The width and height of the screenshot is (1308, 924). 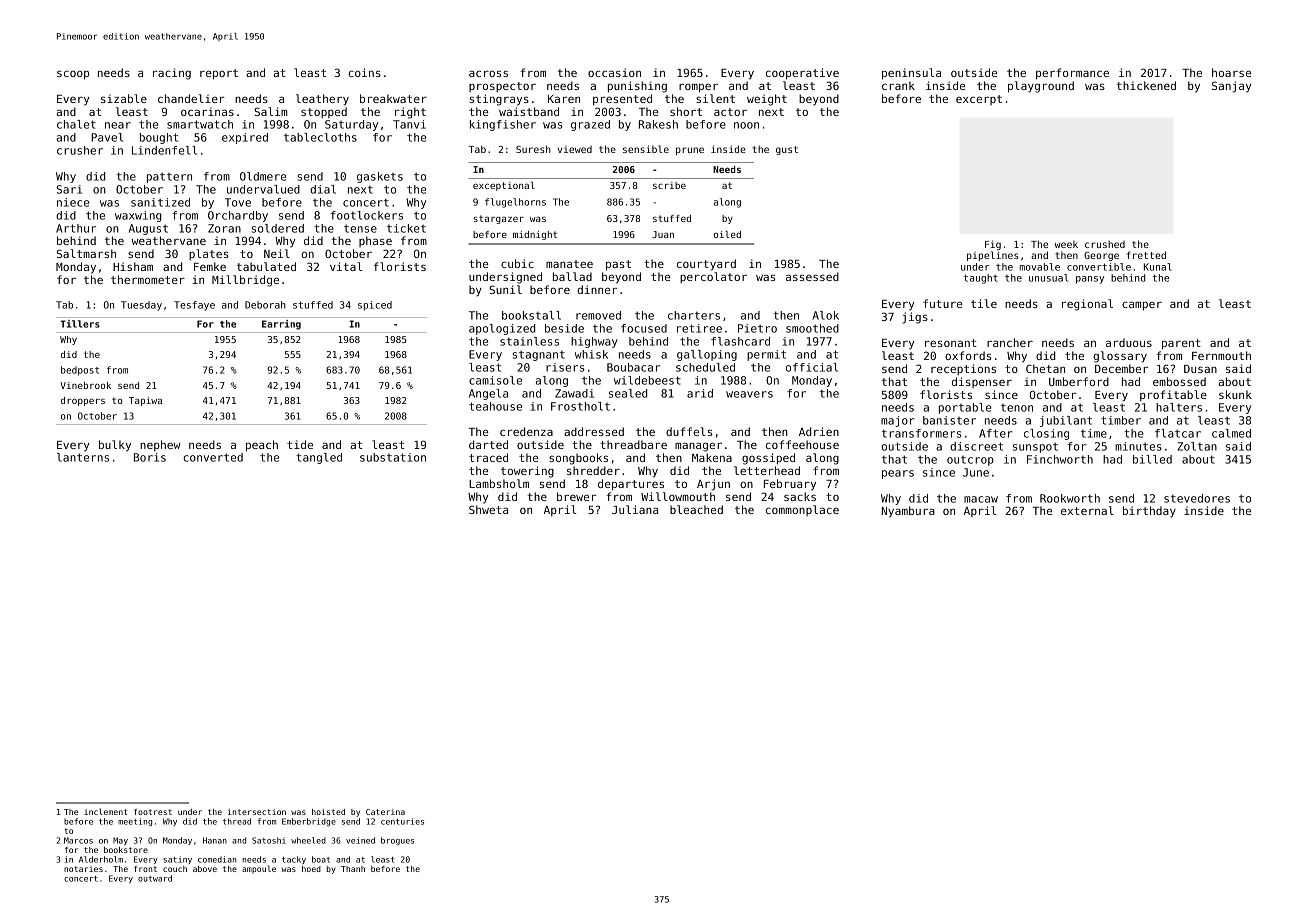 I want to click on duffels, so click(x=689, y=431).
